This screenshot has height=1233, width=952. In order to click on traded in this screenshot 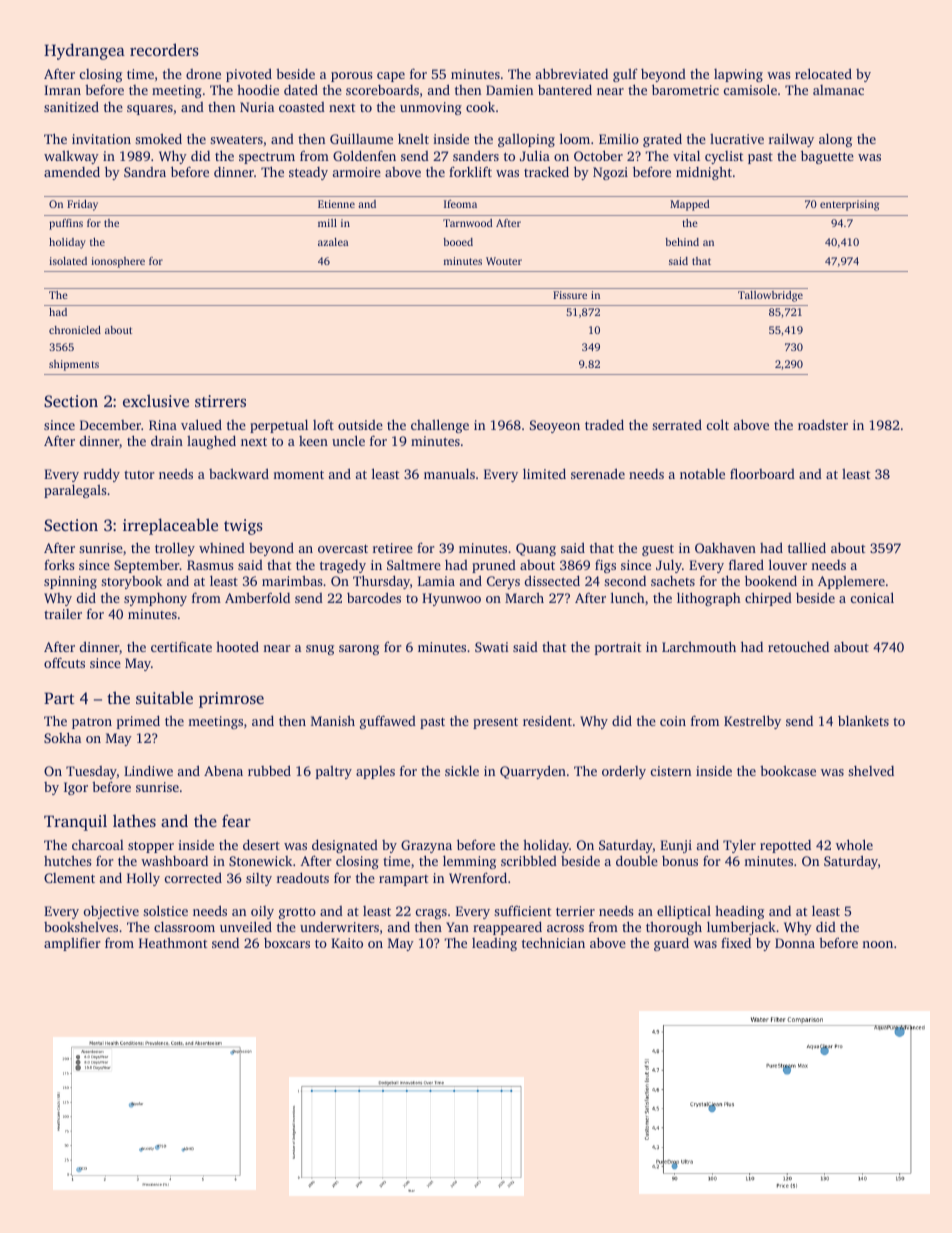, I will do `click(604, 424)`.
